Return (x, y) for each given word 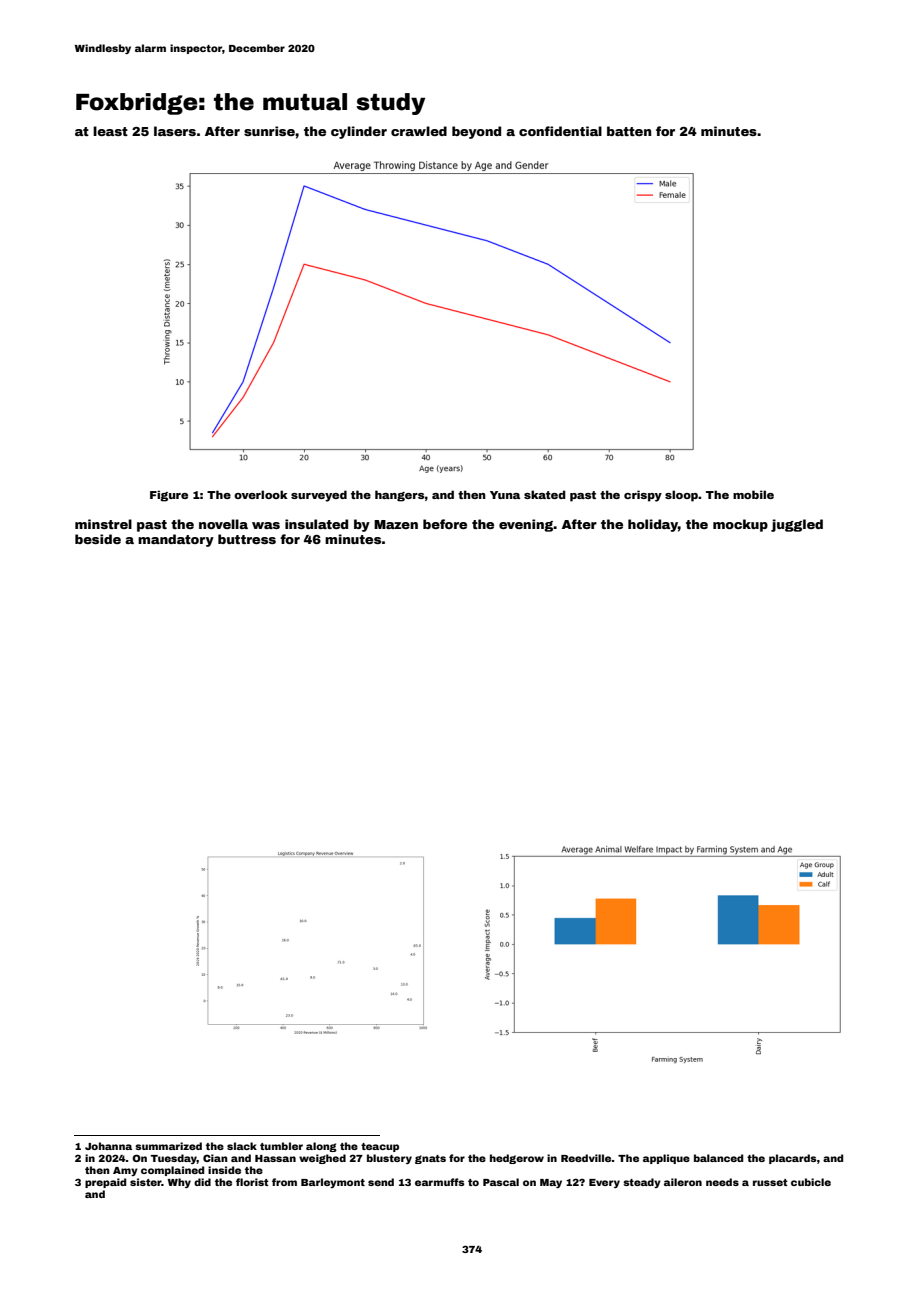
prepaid (105, 1183)
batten (629, 131)
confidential (560, 131)
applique (666, 1159)
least (110, 131)
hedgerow (517, 1159)
